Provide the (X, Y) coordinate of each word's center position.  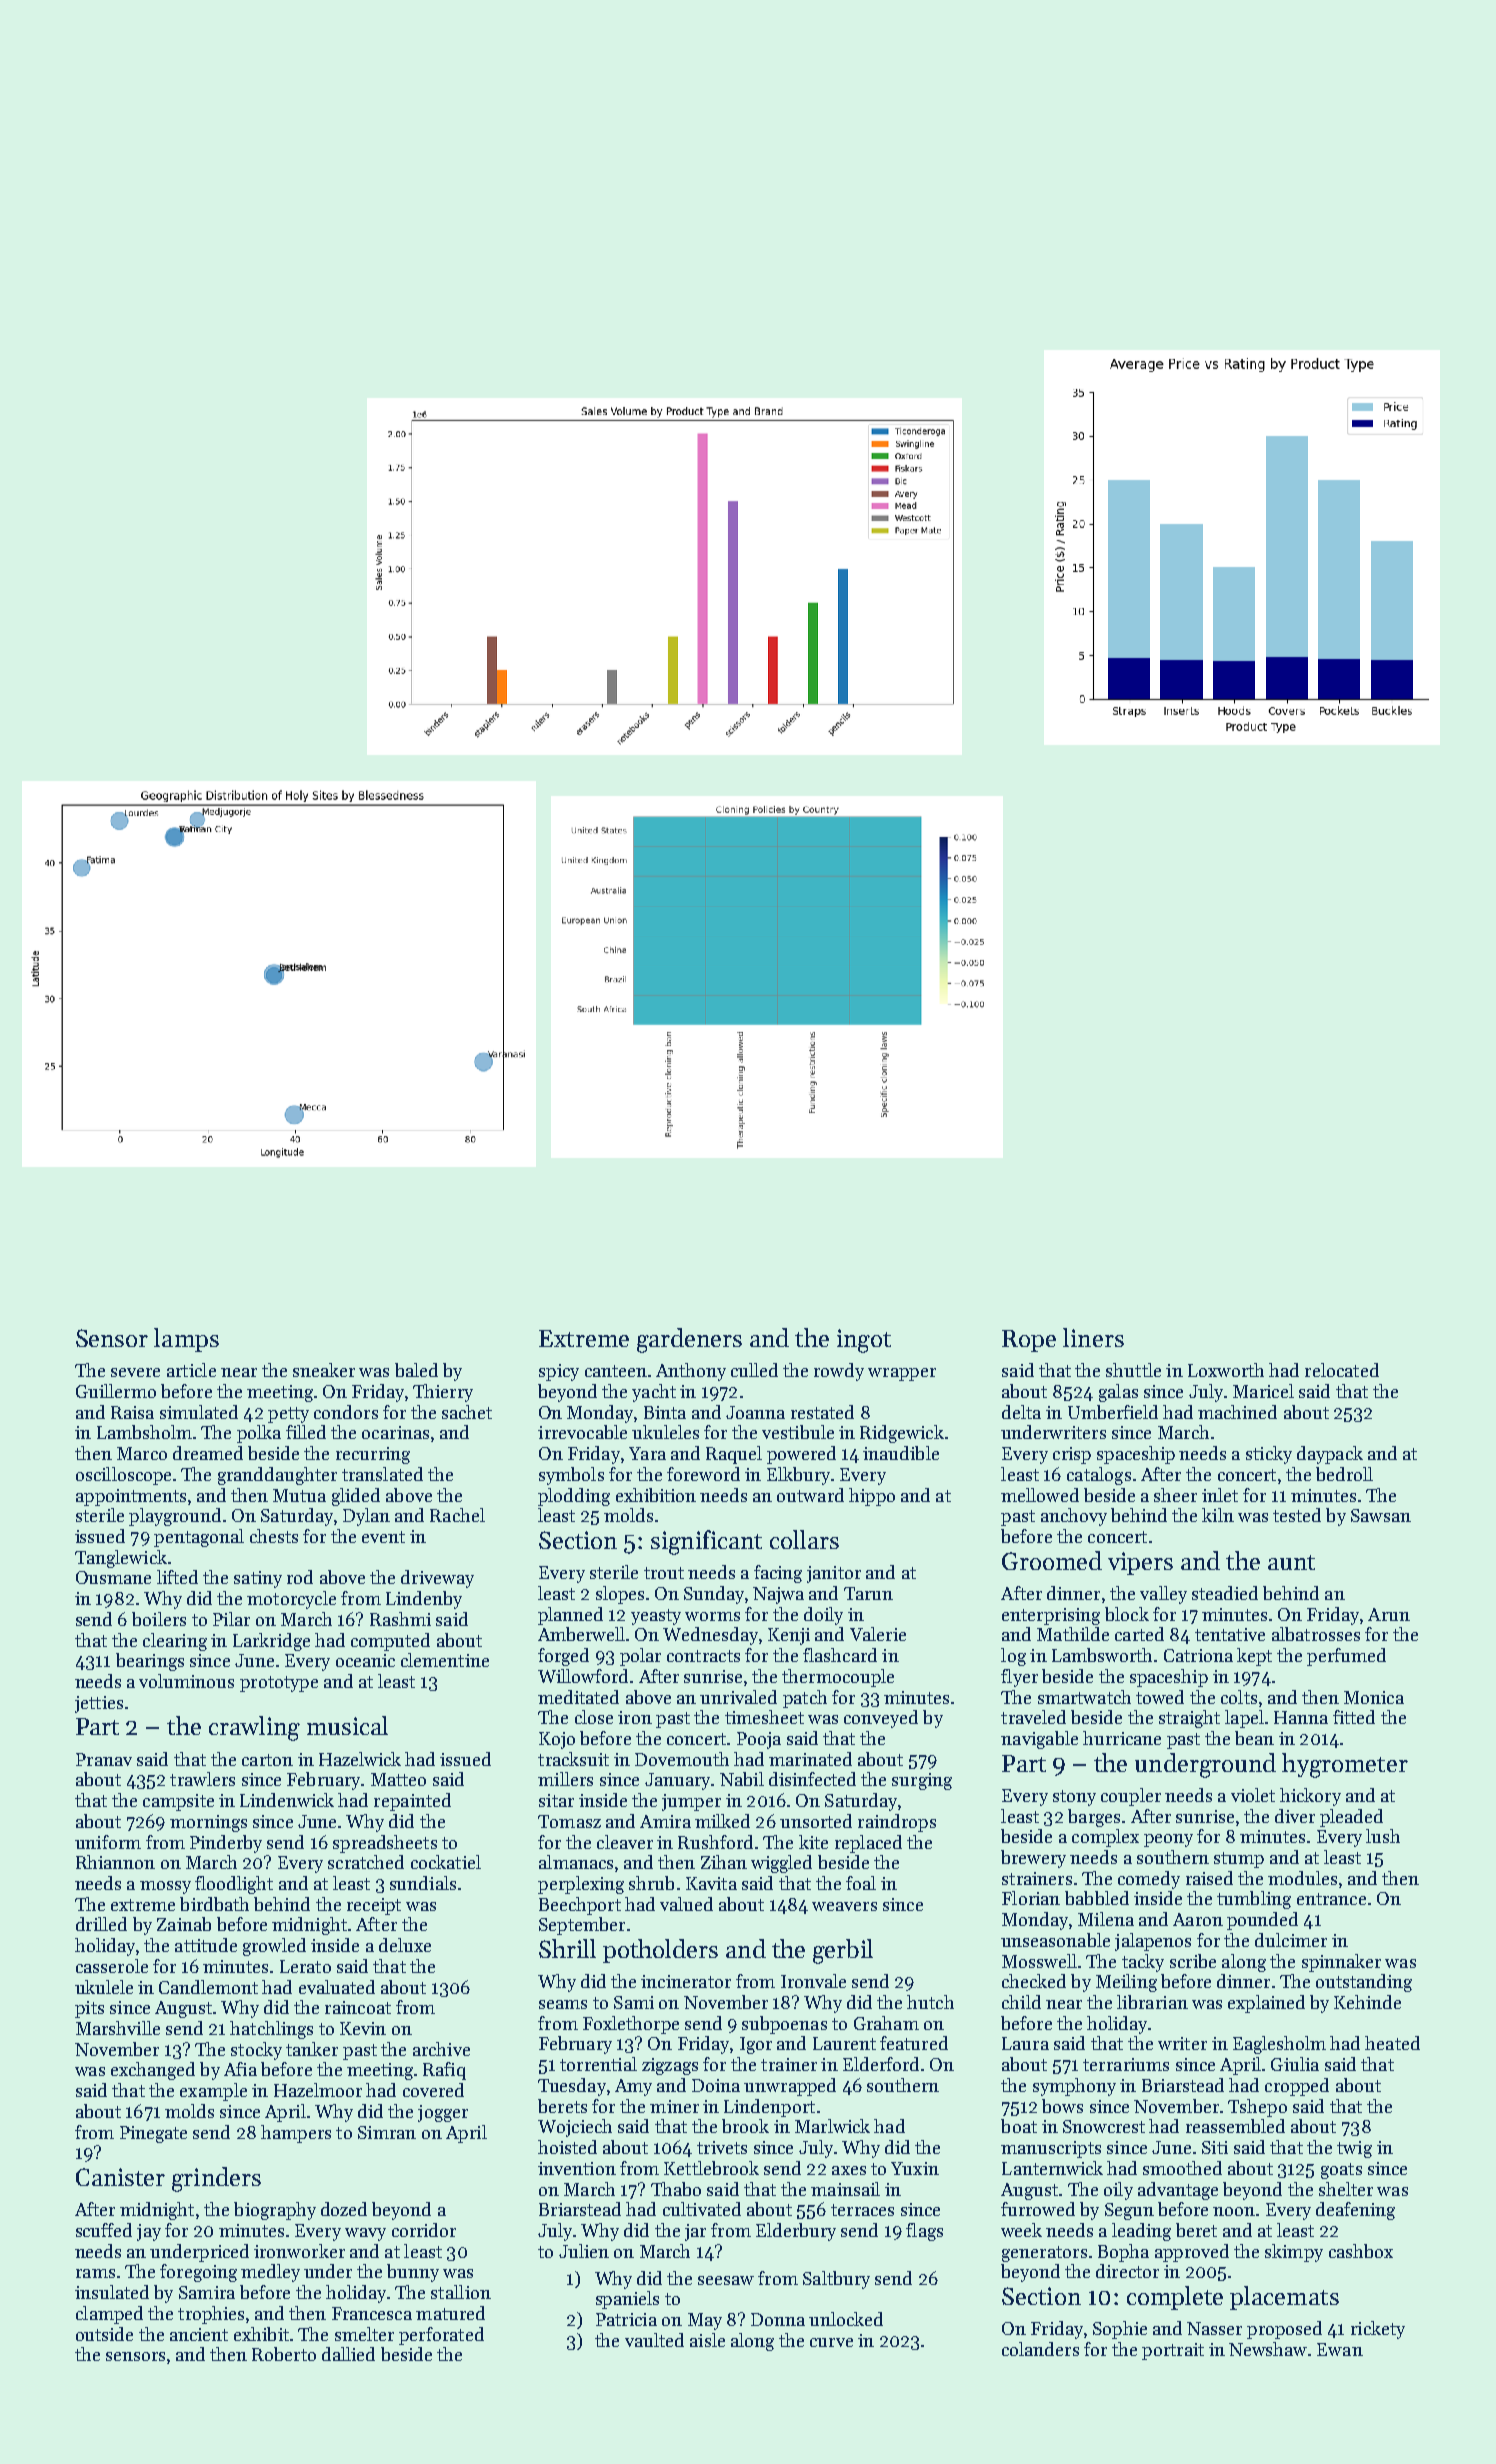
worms (712, 1616)
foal (861, 1883)
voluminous (186, 1681)
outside (104, 2334)
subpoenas (784, 2025)
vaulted (654, 2340)
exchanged (153, 2071)
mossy (165, 1887)
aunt (1291, 1562)
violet (1253, 1795)
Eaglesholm (1279, 2045)
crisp (1072, 1455)
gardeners (689, 1340)
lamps (186, 1340)
